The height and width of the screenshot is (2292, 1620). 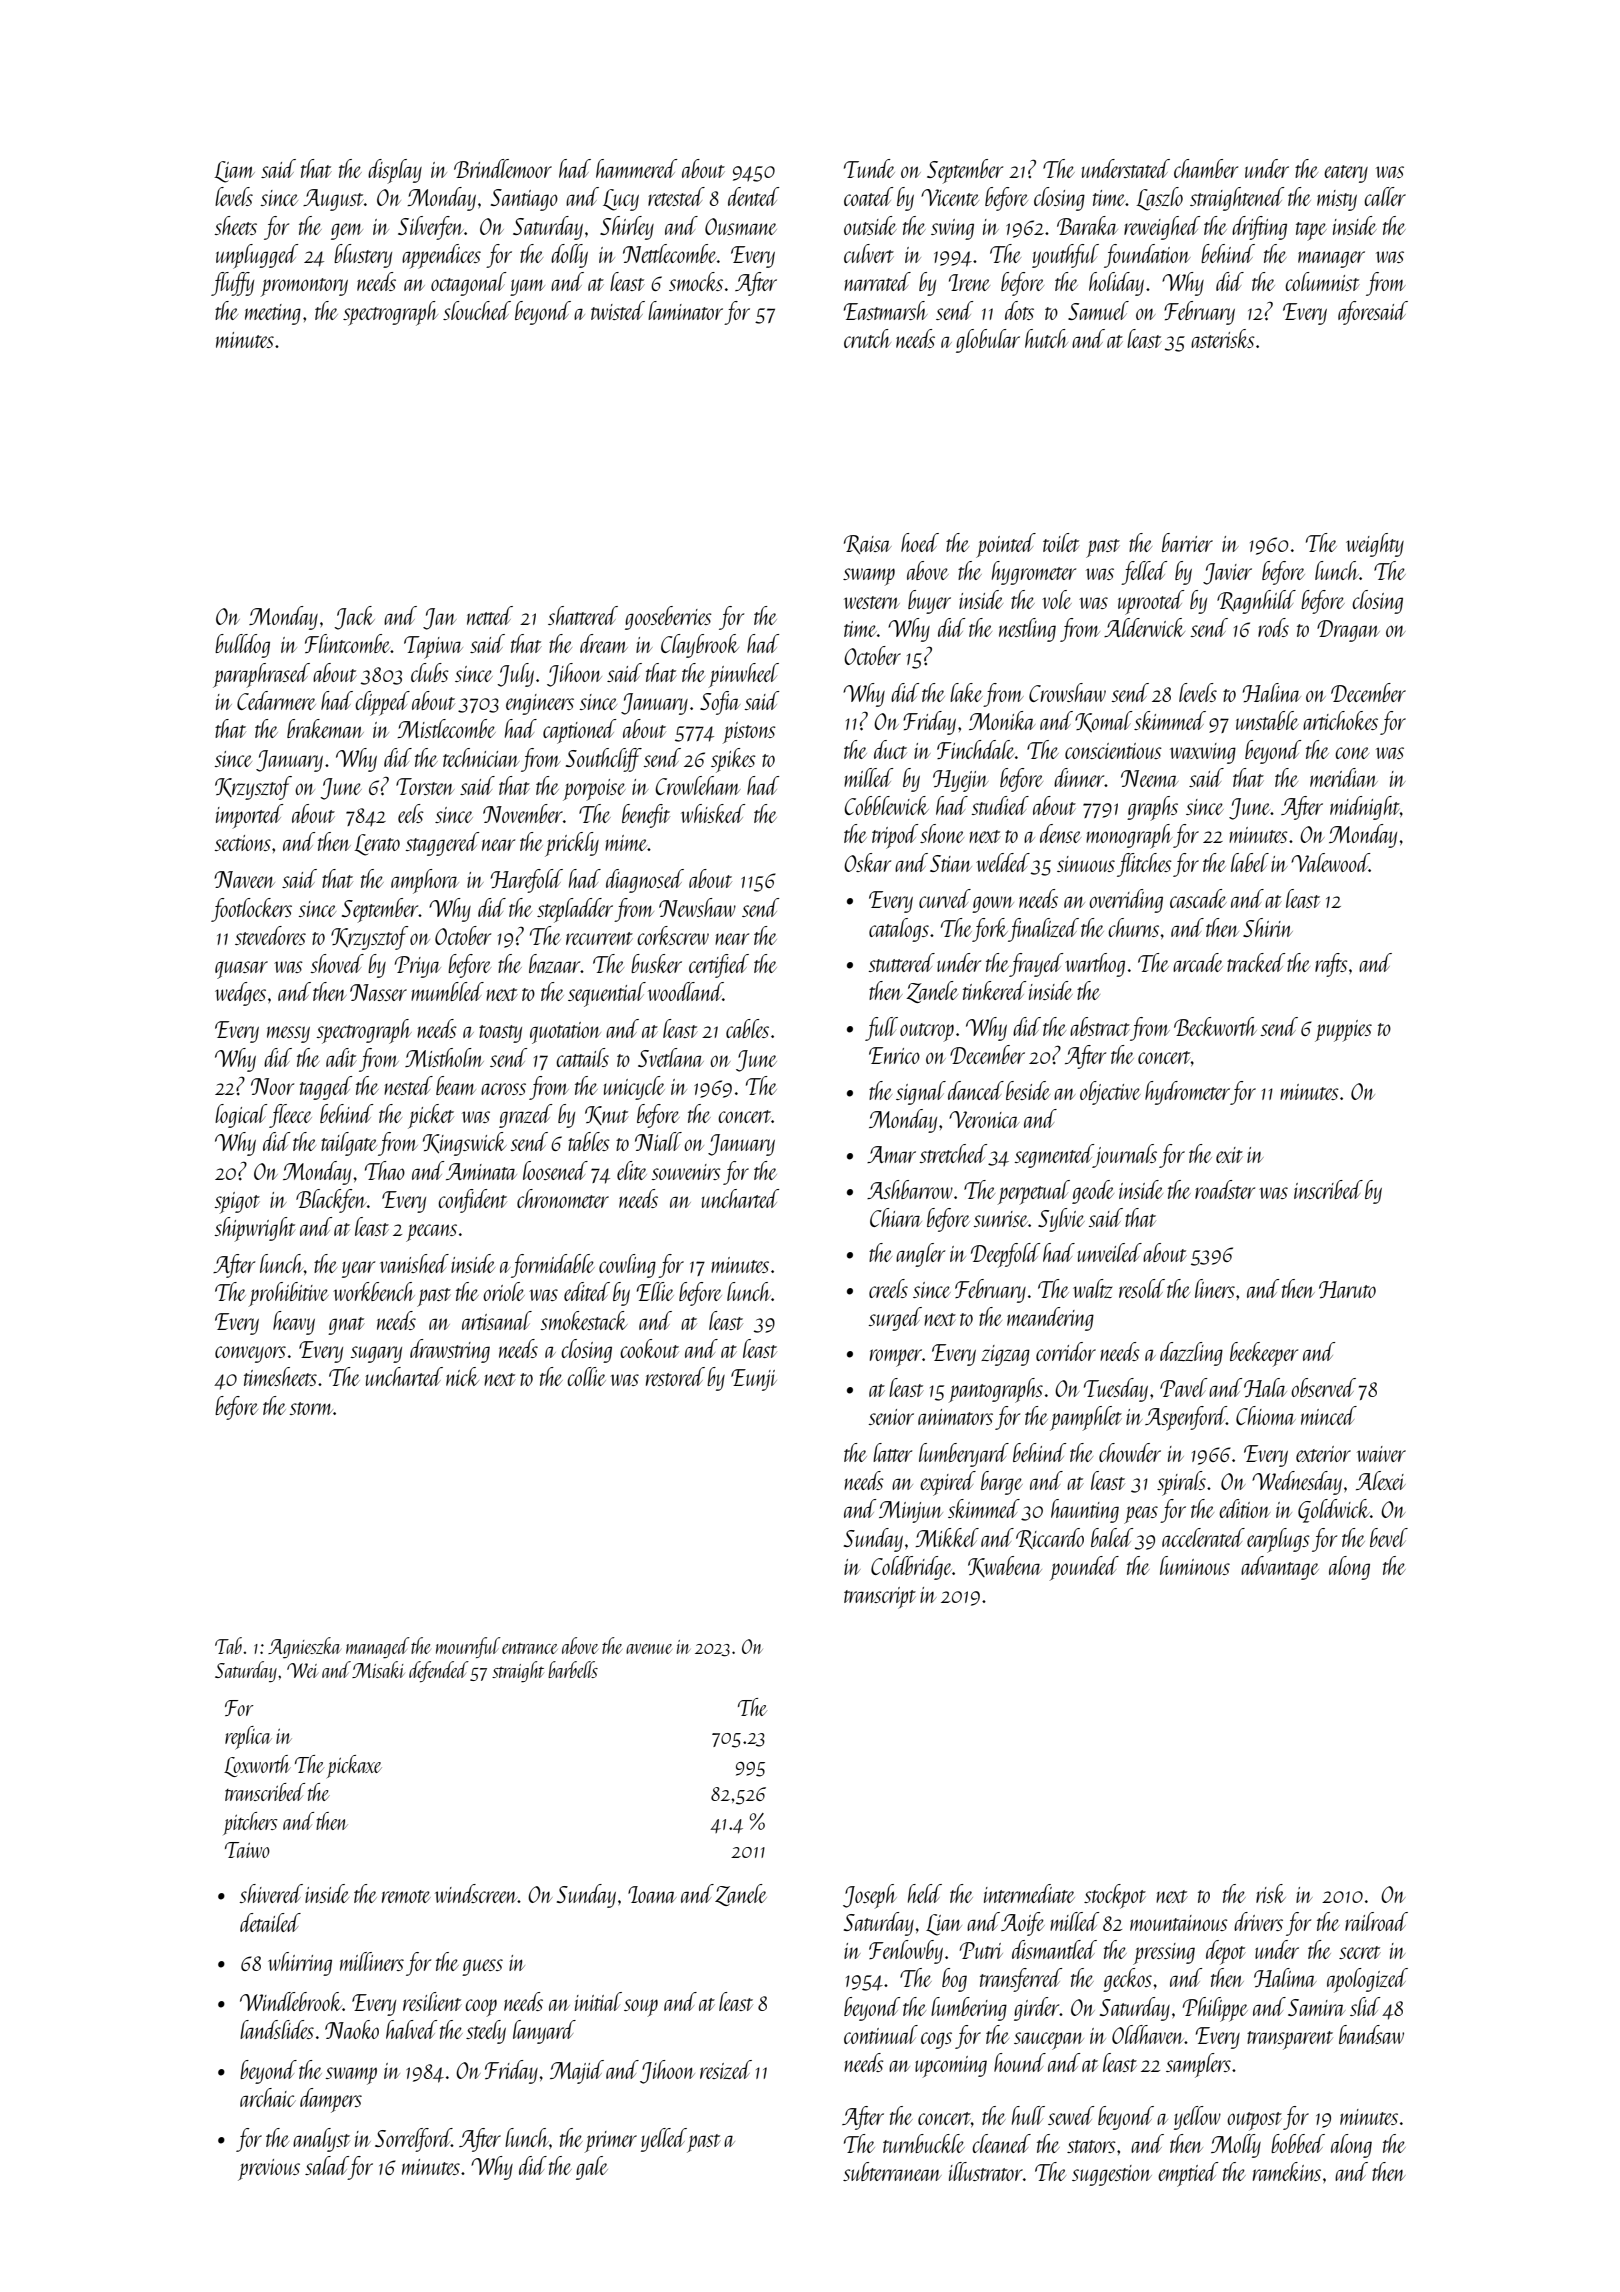 I want to click on waiver, so click(x=1381, y=1454).
